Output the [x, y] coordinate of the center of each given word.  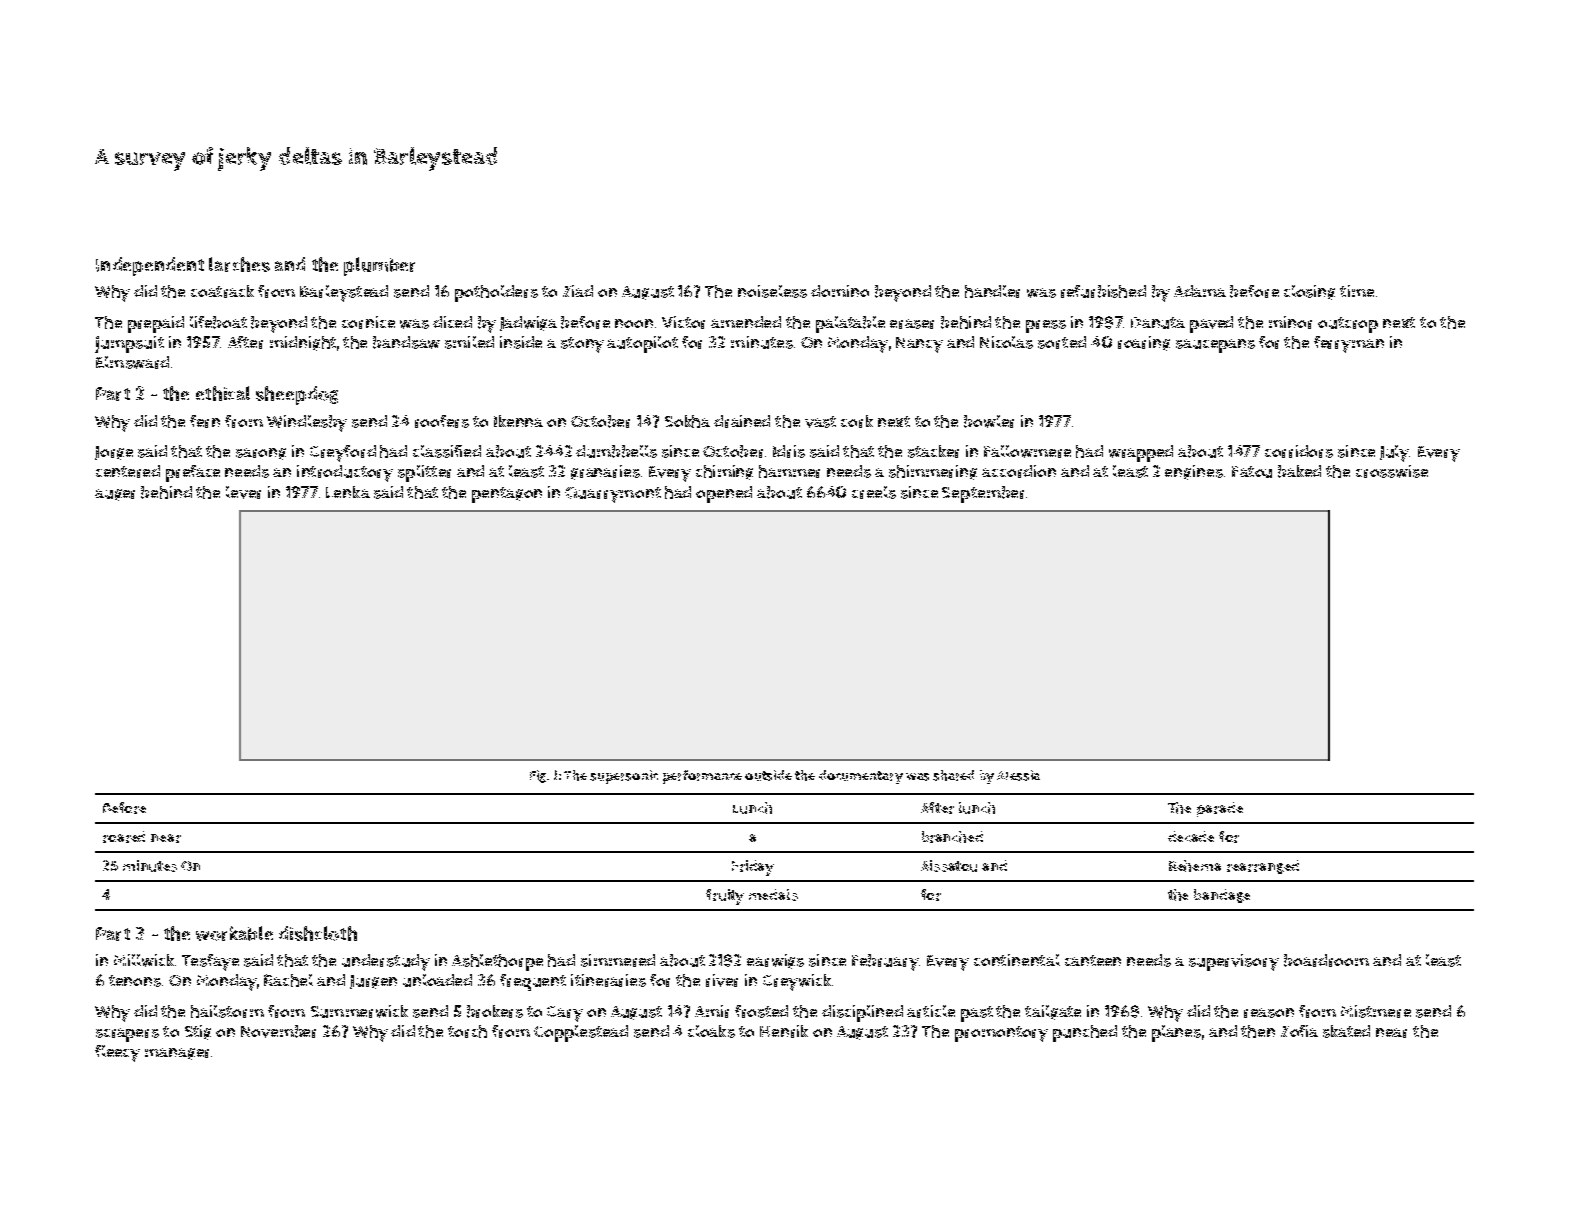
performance [702, 777]
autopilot [642, 344]
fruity [725, 897]
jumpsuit [129, 344]
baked [1299, 471]
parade [1220, 809]
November [278, 1031]
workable [234, 933]
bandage [1222, 896]
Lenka [348, 492]
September [983, 494]
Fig [538, 776]
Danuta [1158, 323]
